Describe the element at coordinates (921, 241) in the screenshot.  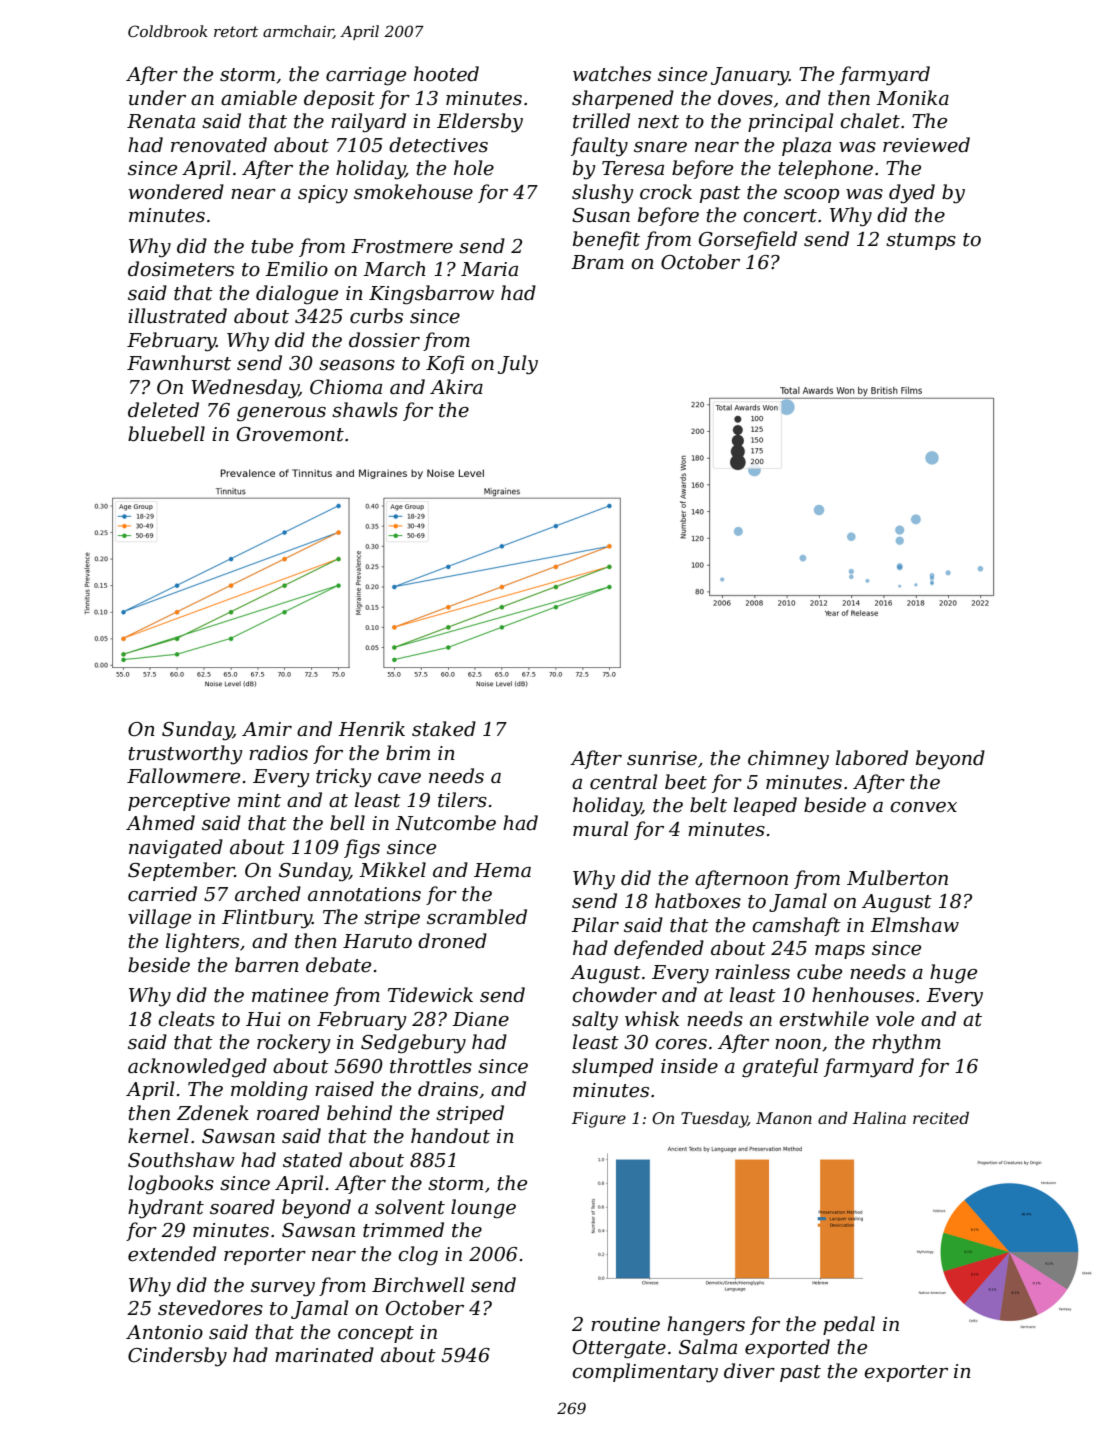
I see `stumps` at that location.
